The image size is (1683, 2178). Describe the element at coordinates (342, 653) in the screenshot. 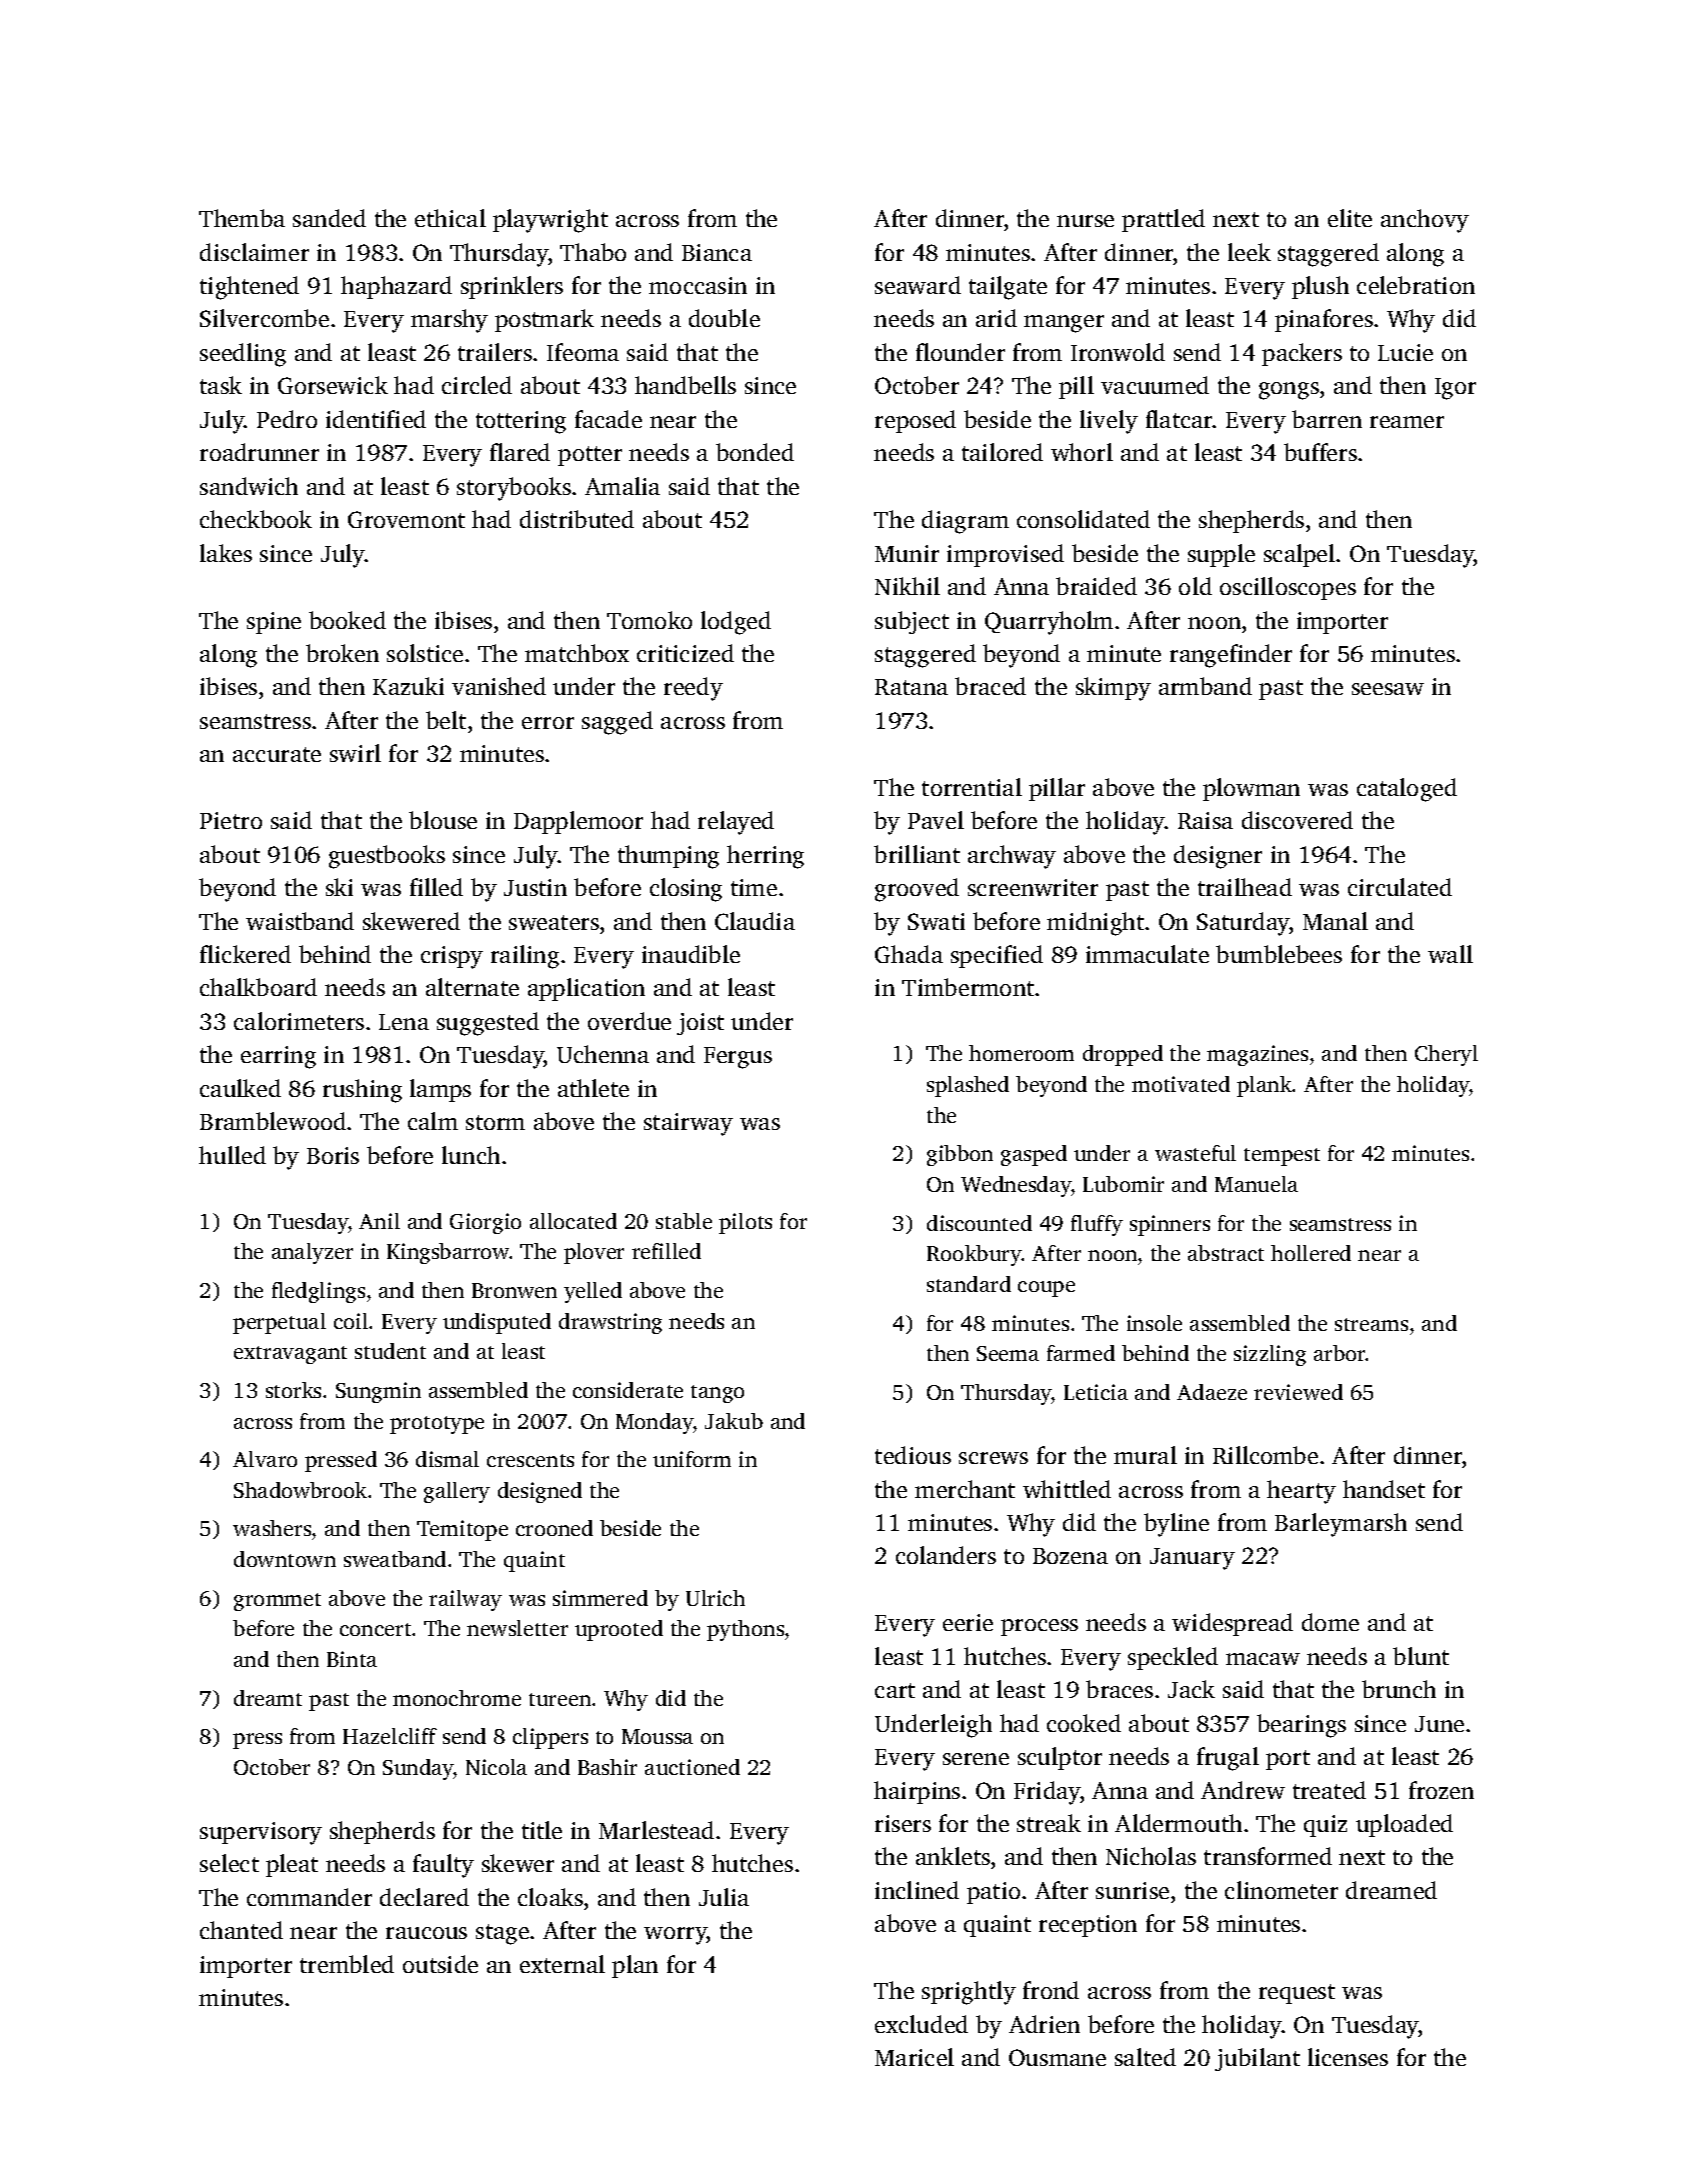

I see `broken` at that location.
